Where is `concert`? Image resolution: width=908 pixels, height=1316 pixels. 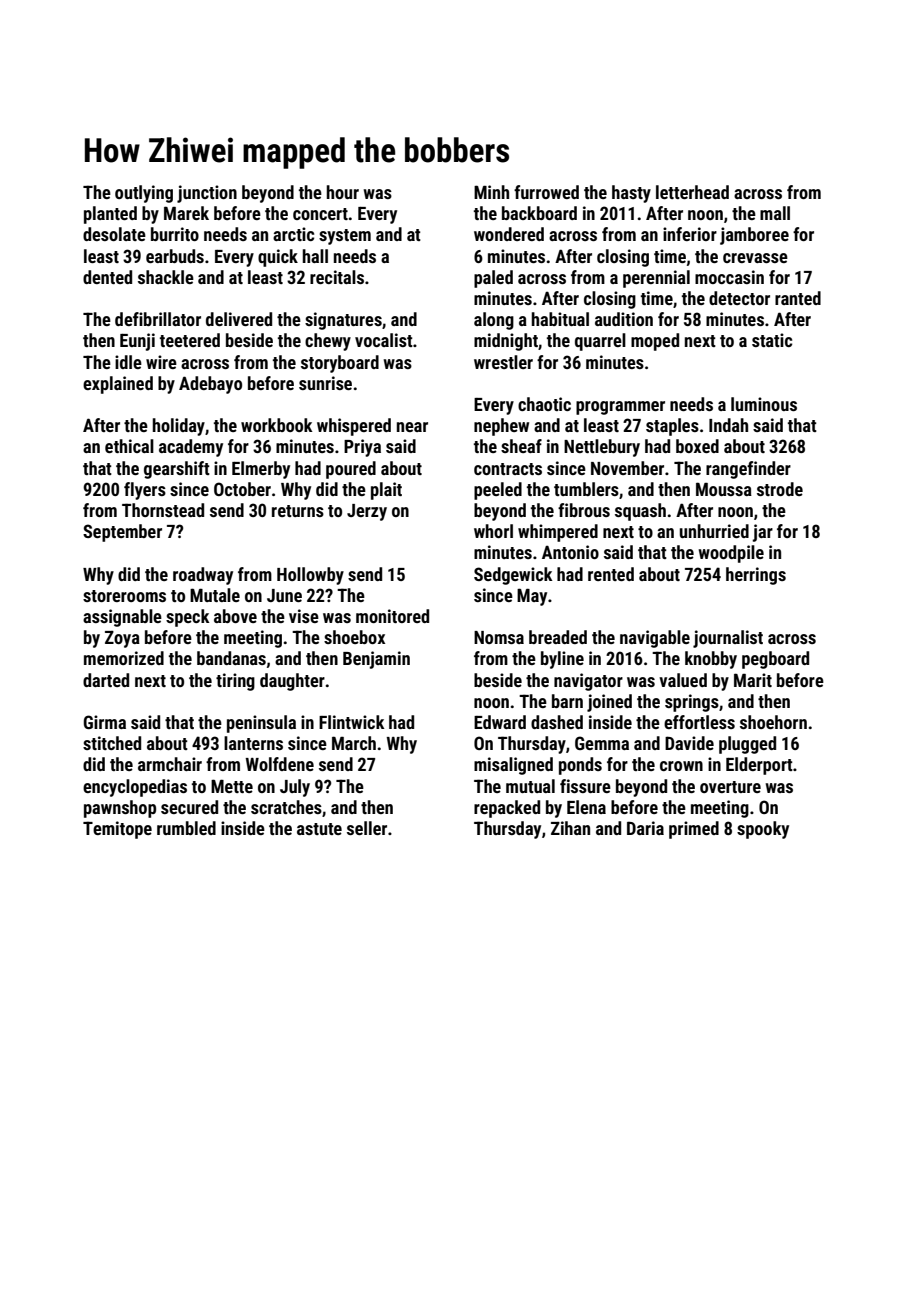 concert is located at coordinates (320, 214).
